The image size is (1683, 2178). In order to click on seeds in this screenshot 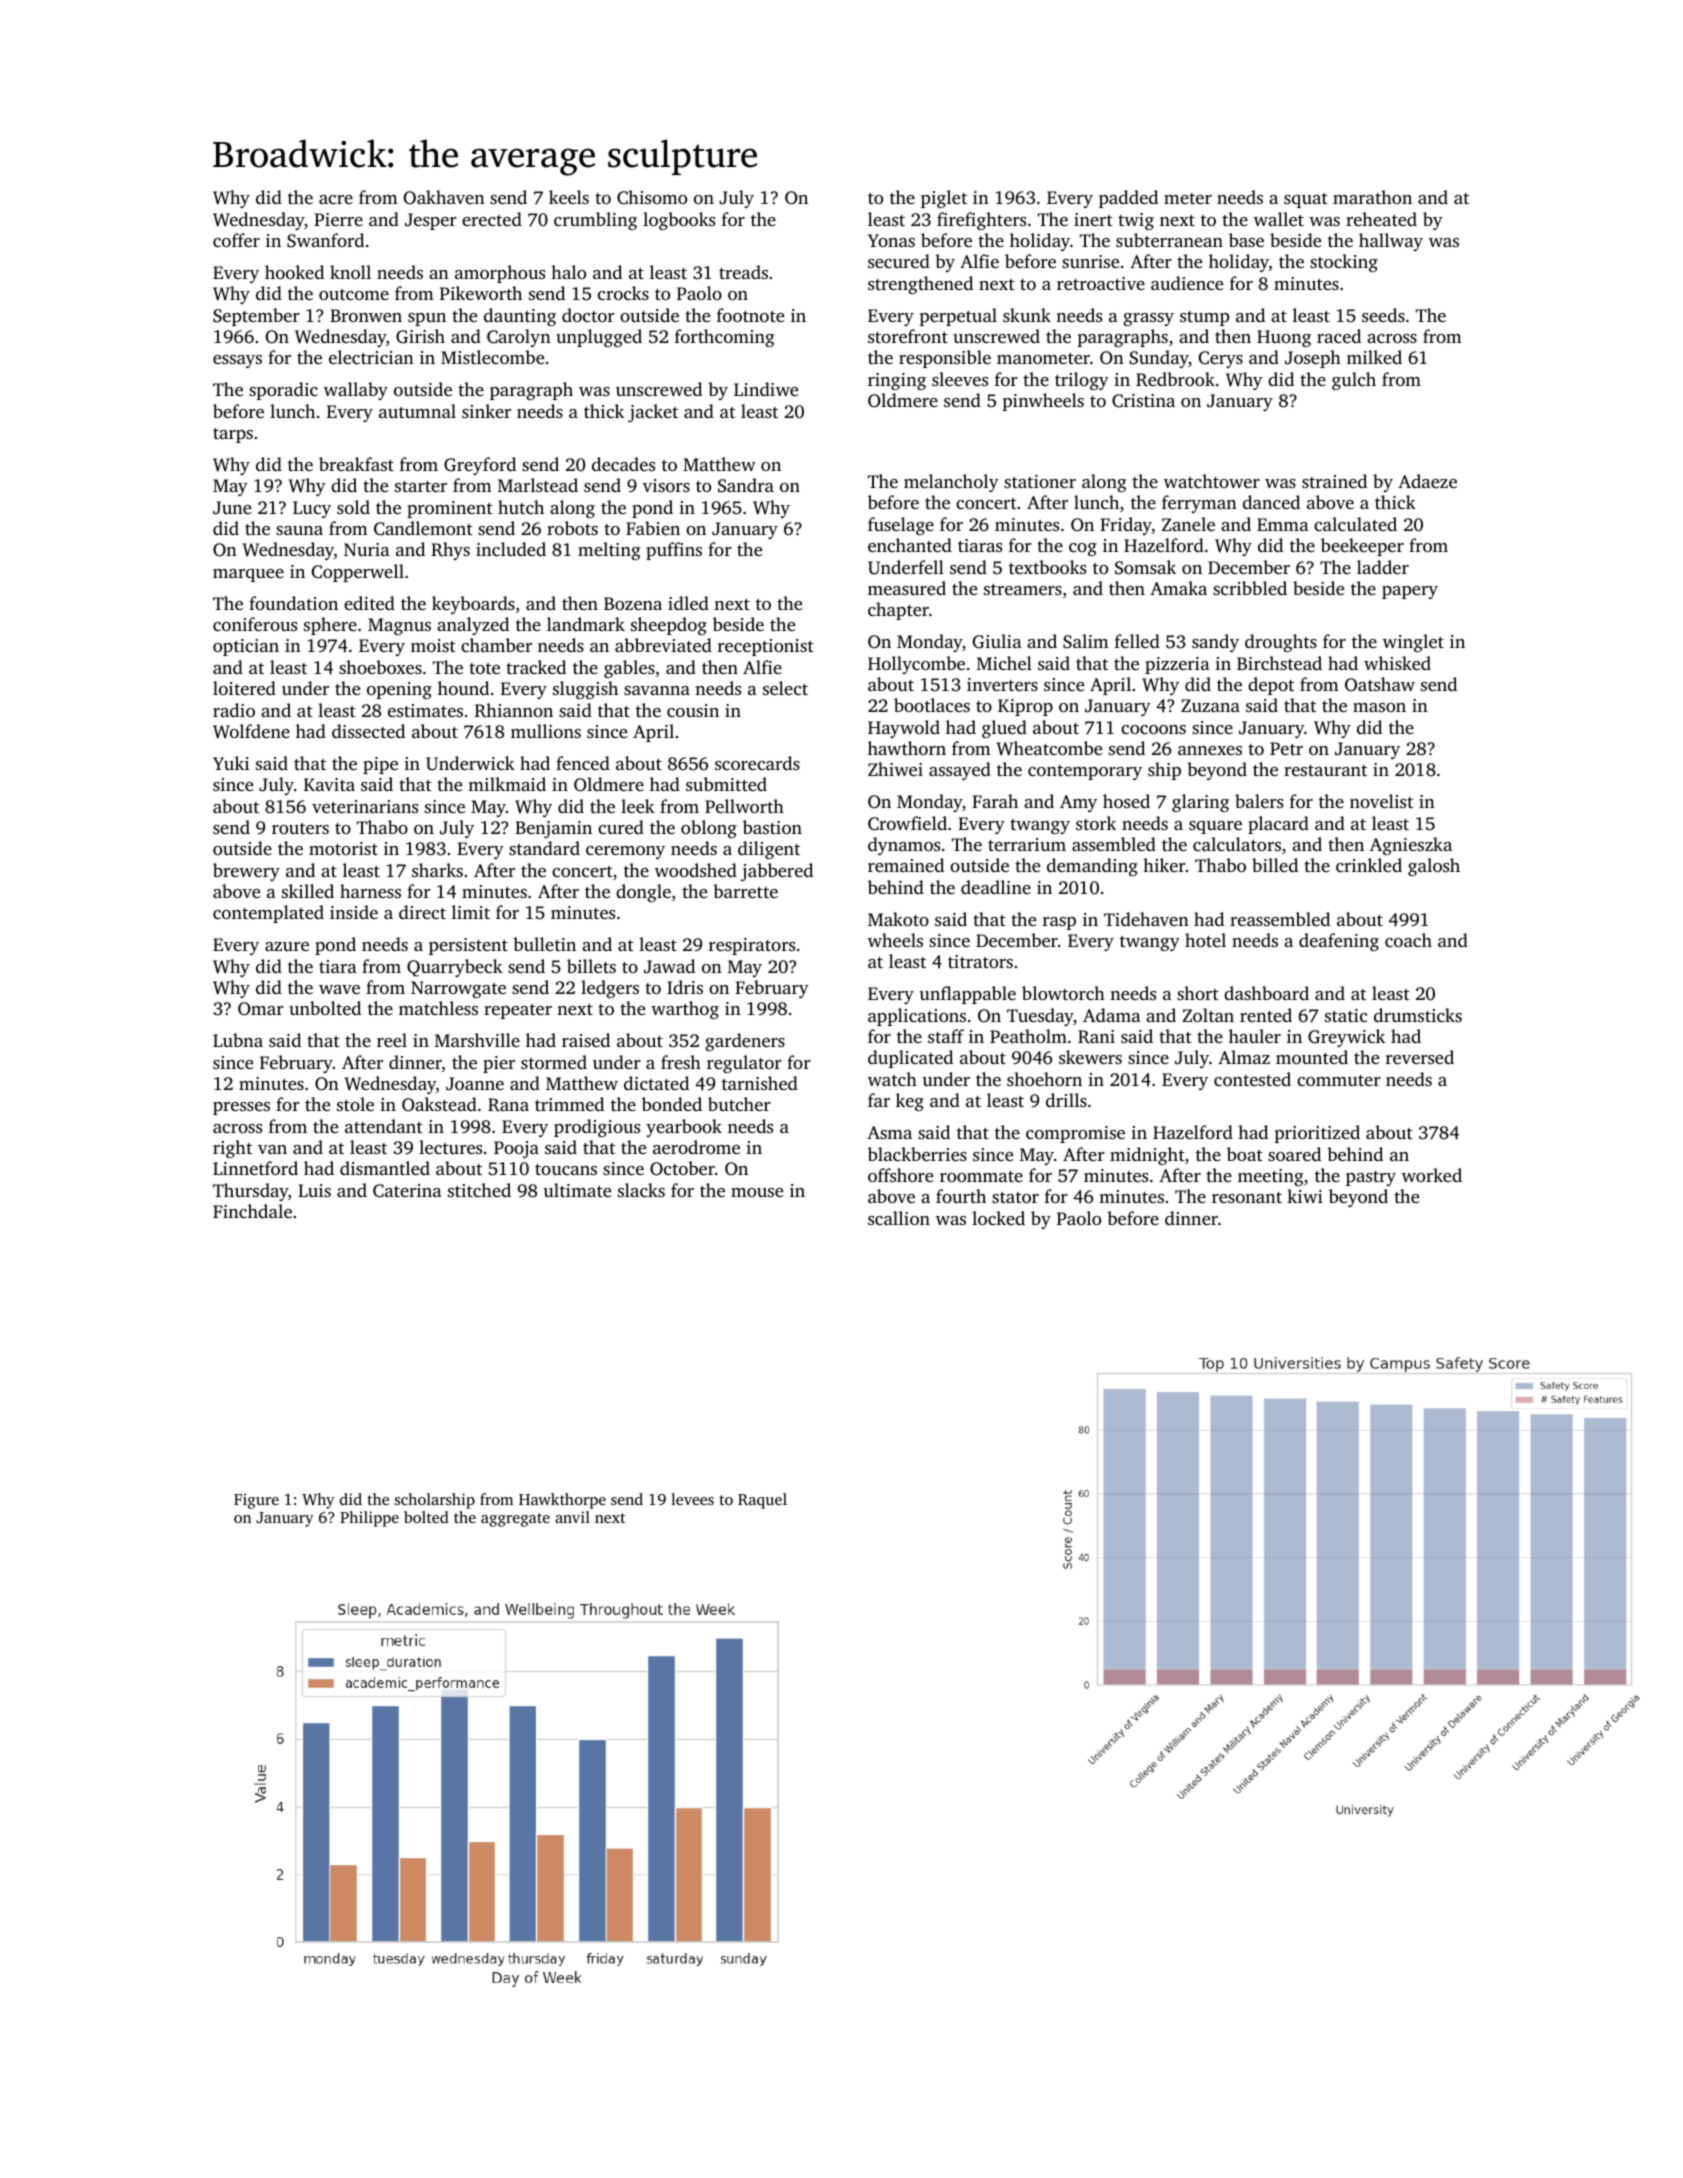, I will do `click(1383, 315)`.
